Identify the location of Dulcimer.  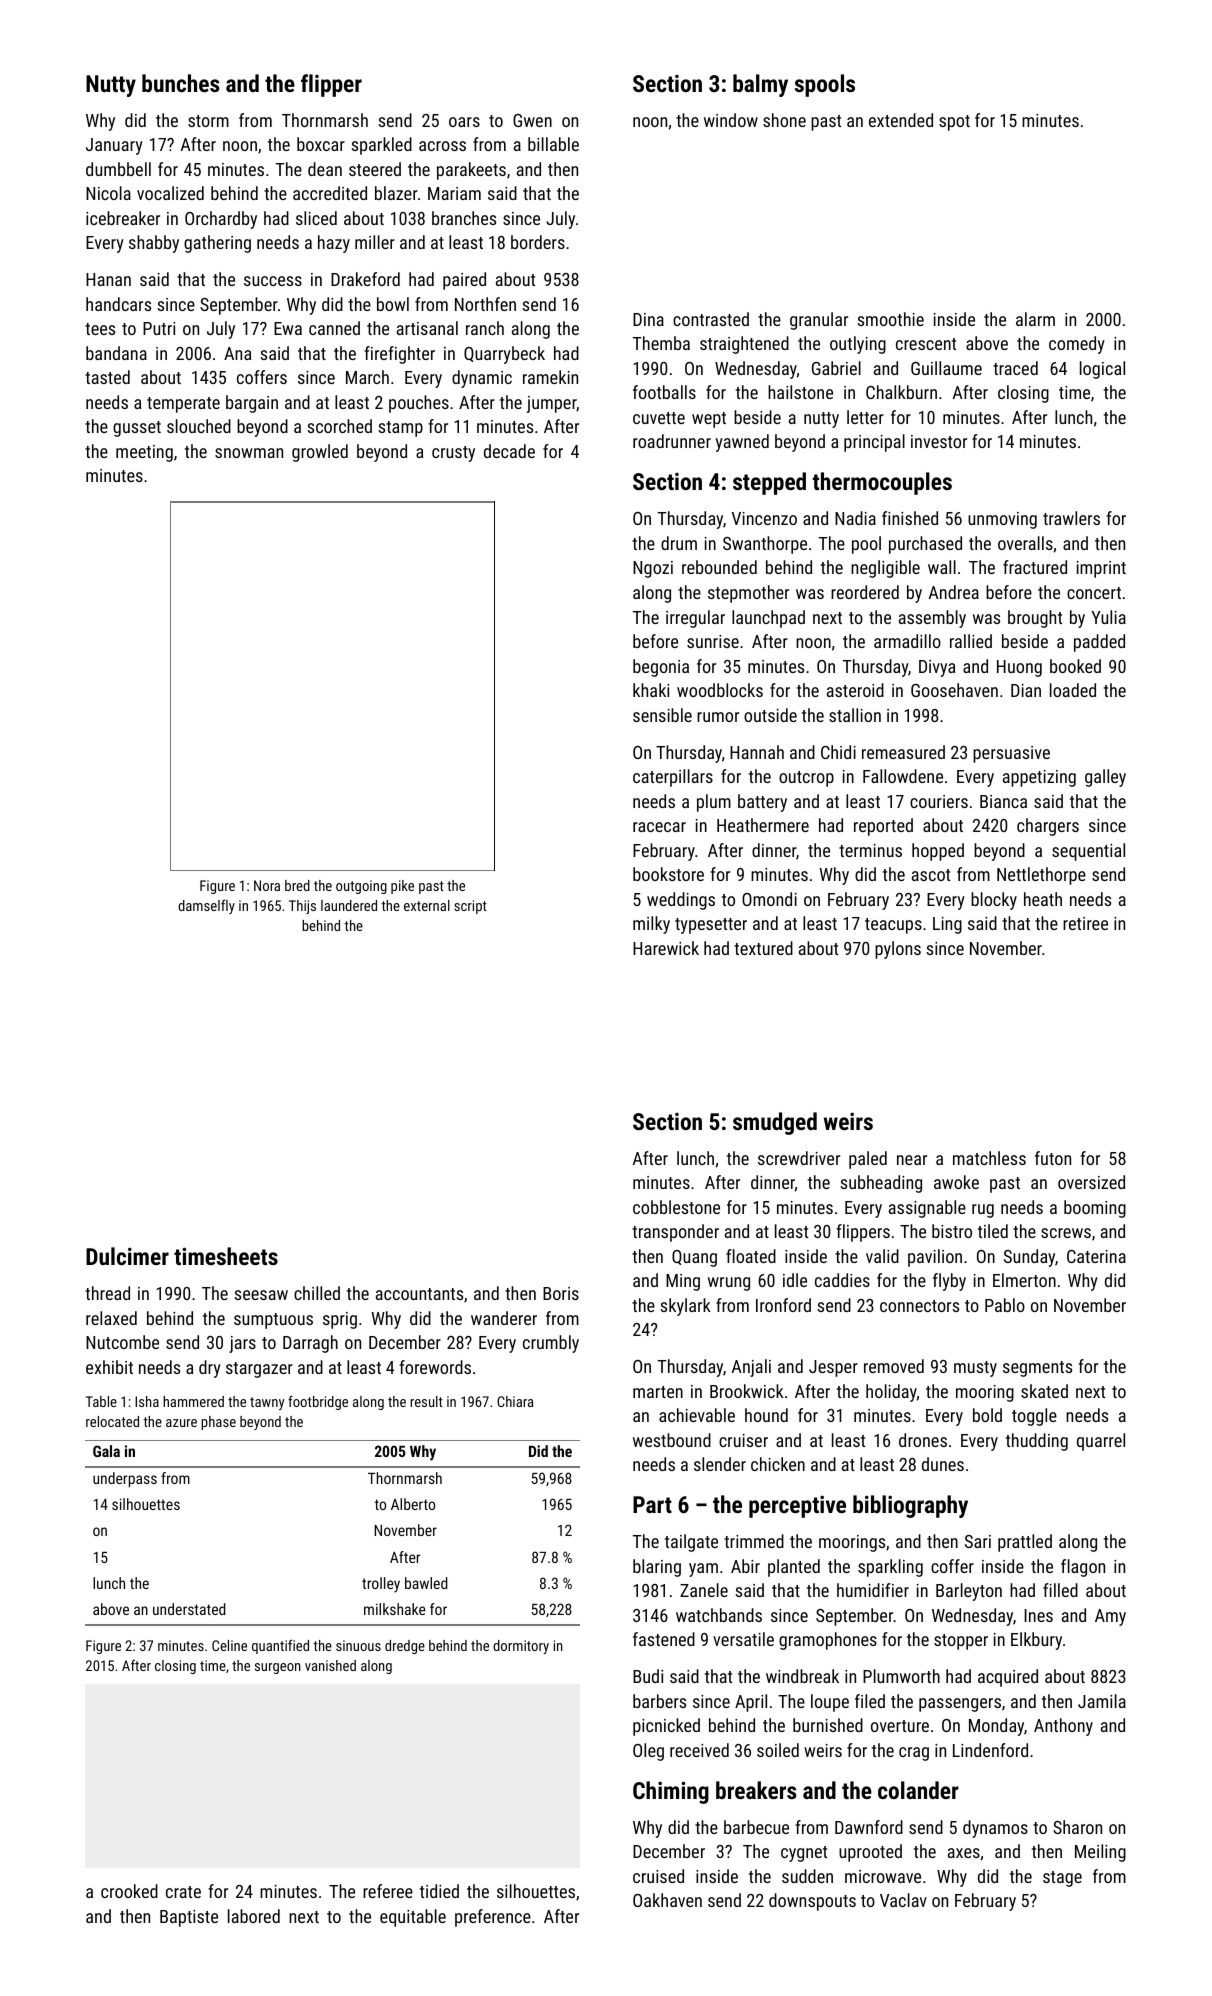
(127, 1256).
